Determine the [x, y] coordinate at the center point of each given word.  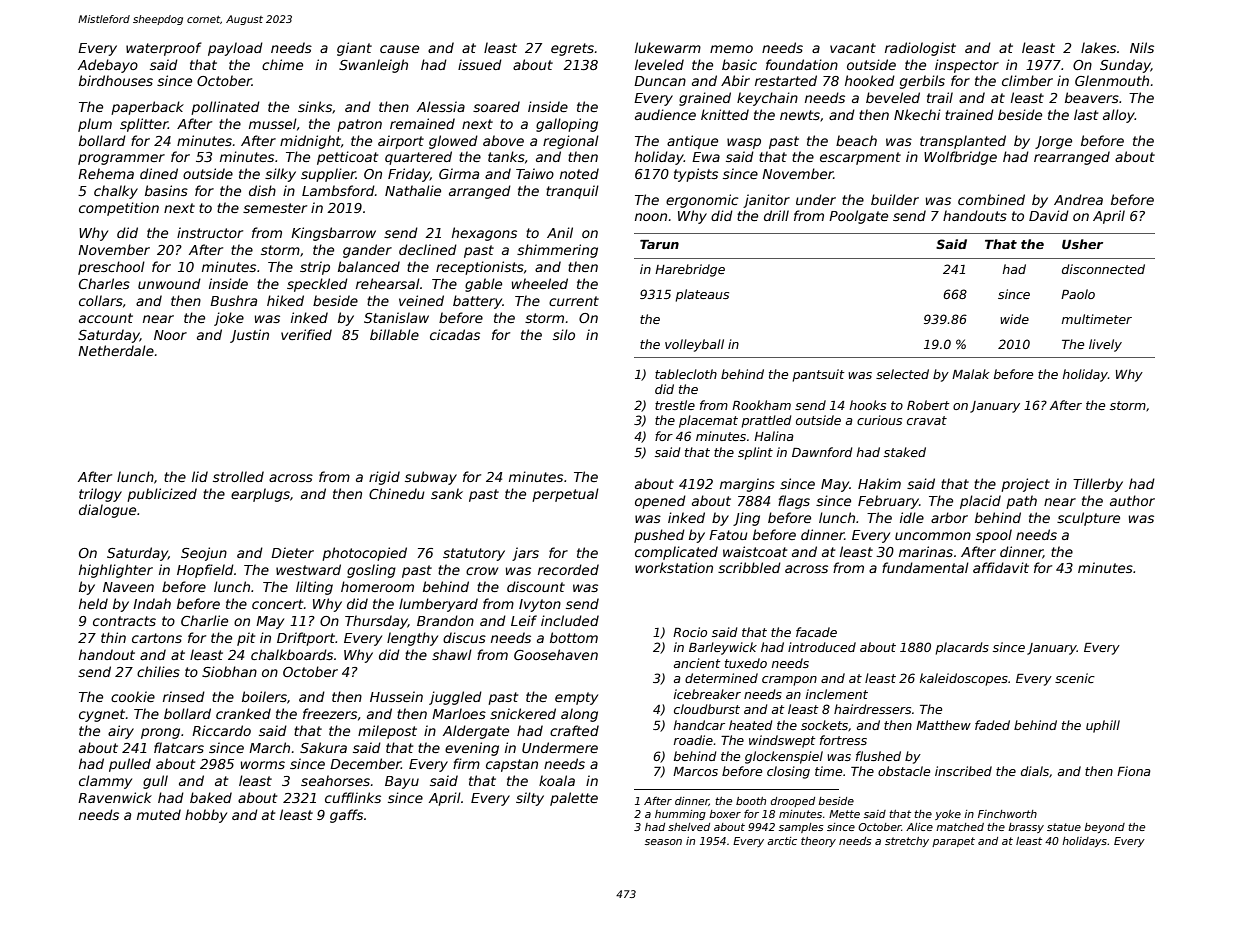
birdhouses [116, 80]
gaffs [346, 816]
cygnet [102, 715]
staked [905, 452]
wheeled [540, 283]
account [106, 318]
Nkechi [917, 114]
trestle [675, 405]
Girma [459, 173]
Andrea [1078, 199]
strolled [238, 476]
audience [665, 114]
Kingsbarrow [333, 234]
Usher [1082, 244]
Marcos [695, 771]
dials [1035, 771]
